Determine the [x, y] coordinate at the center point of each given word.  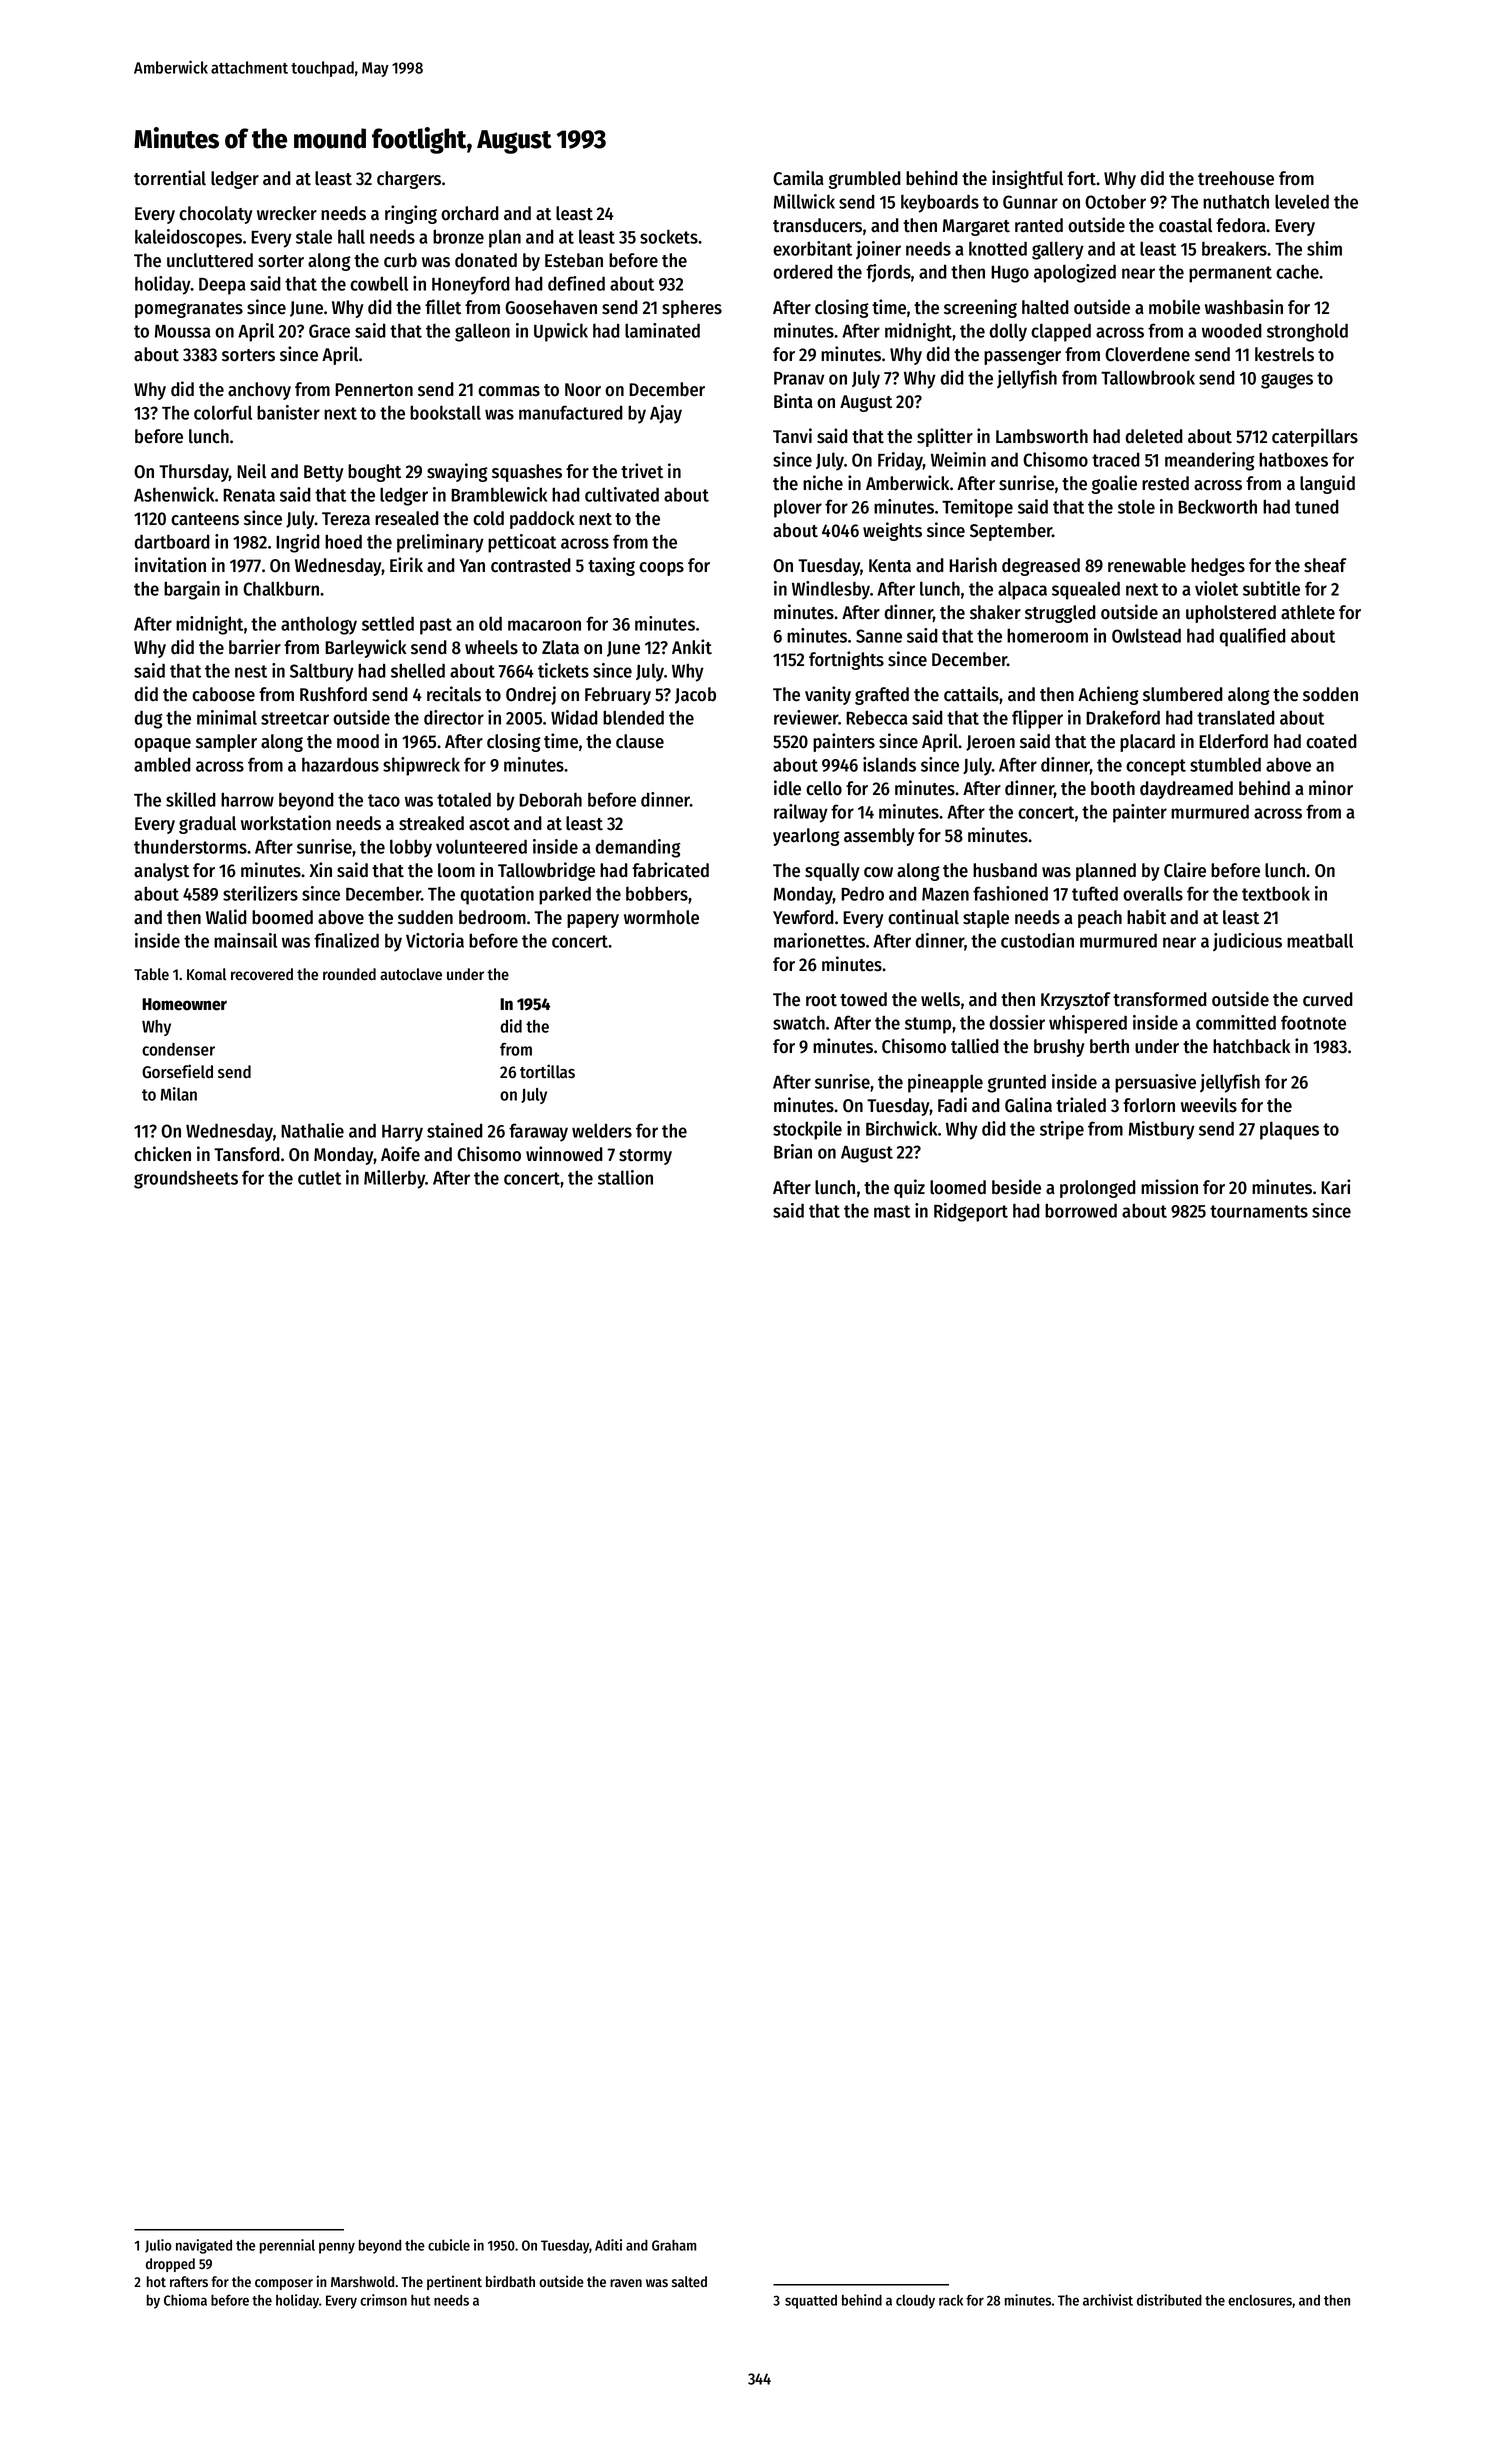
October [1115, 201]
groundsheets [186, 1179]
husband [1005, 870]
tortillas [547, 1071]
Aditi [608, 2245]
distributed [1169, 2300]
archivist [1108, 2300]
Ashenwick [174, 494]
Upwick [561, 332]
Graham [674, 2245]
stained [455, 1130]
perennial [287, 2246]
